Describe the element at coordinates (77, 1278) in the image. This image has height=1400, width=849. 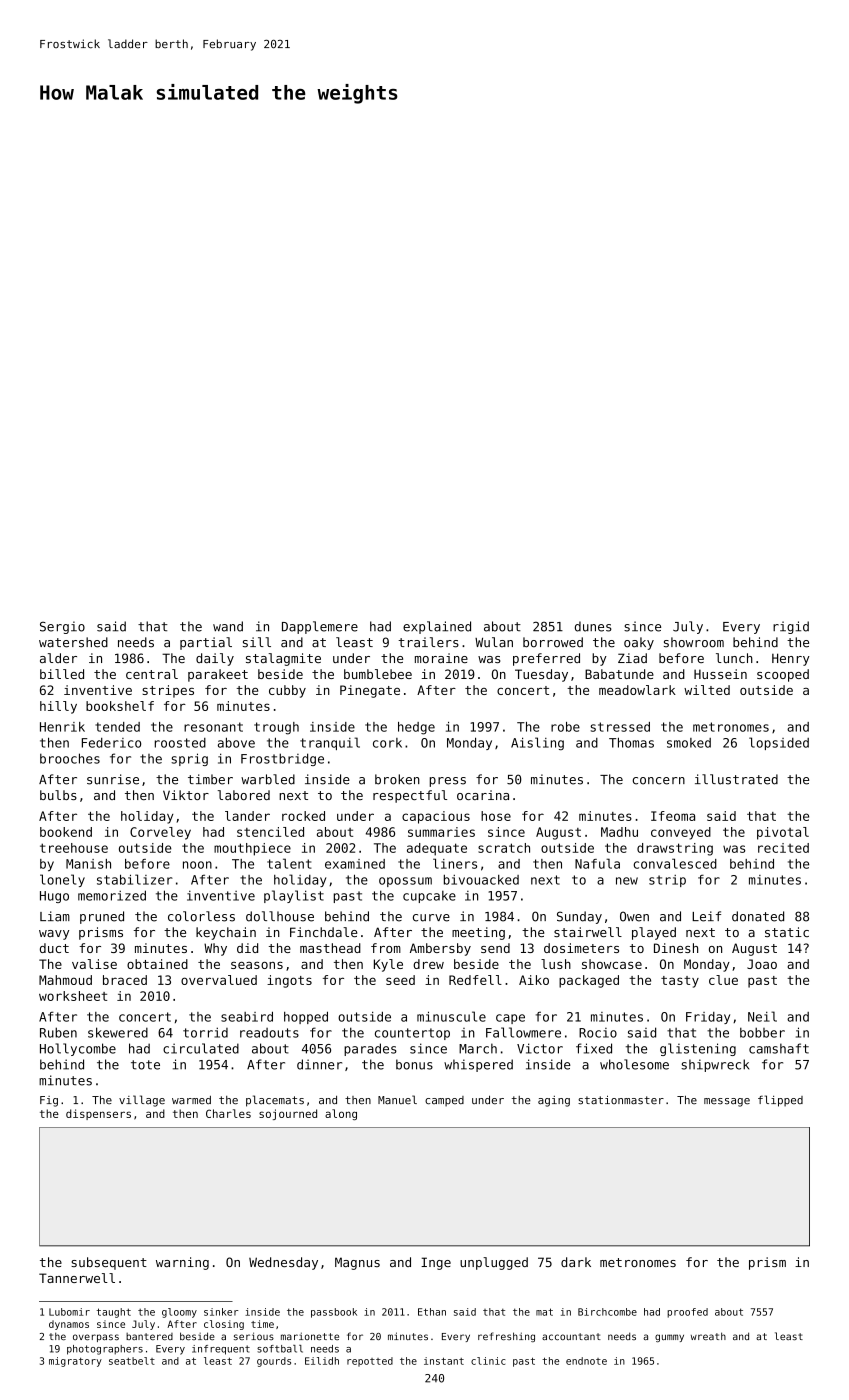
I see `Tannerwell` at that location.
